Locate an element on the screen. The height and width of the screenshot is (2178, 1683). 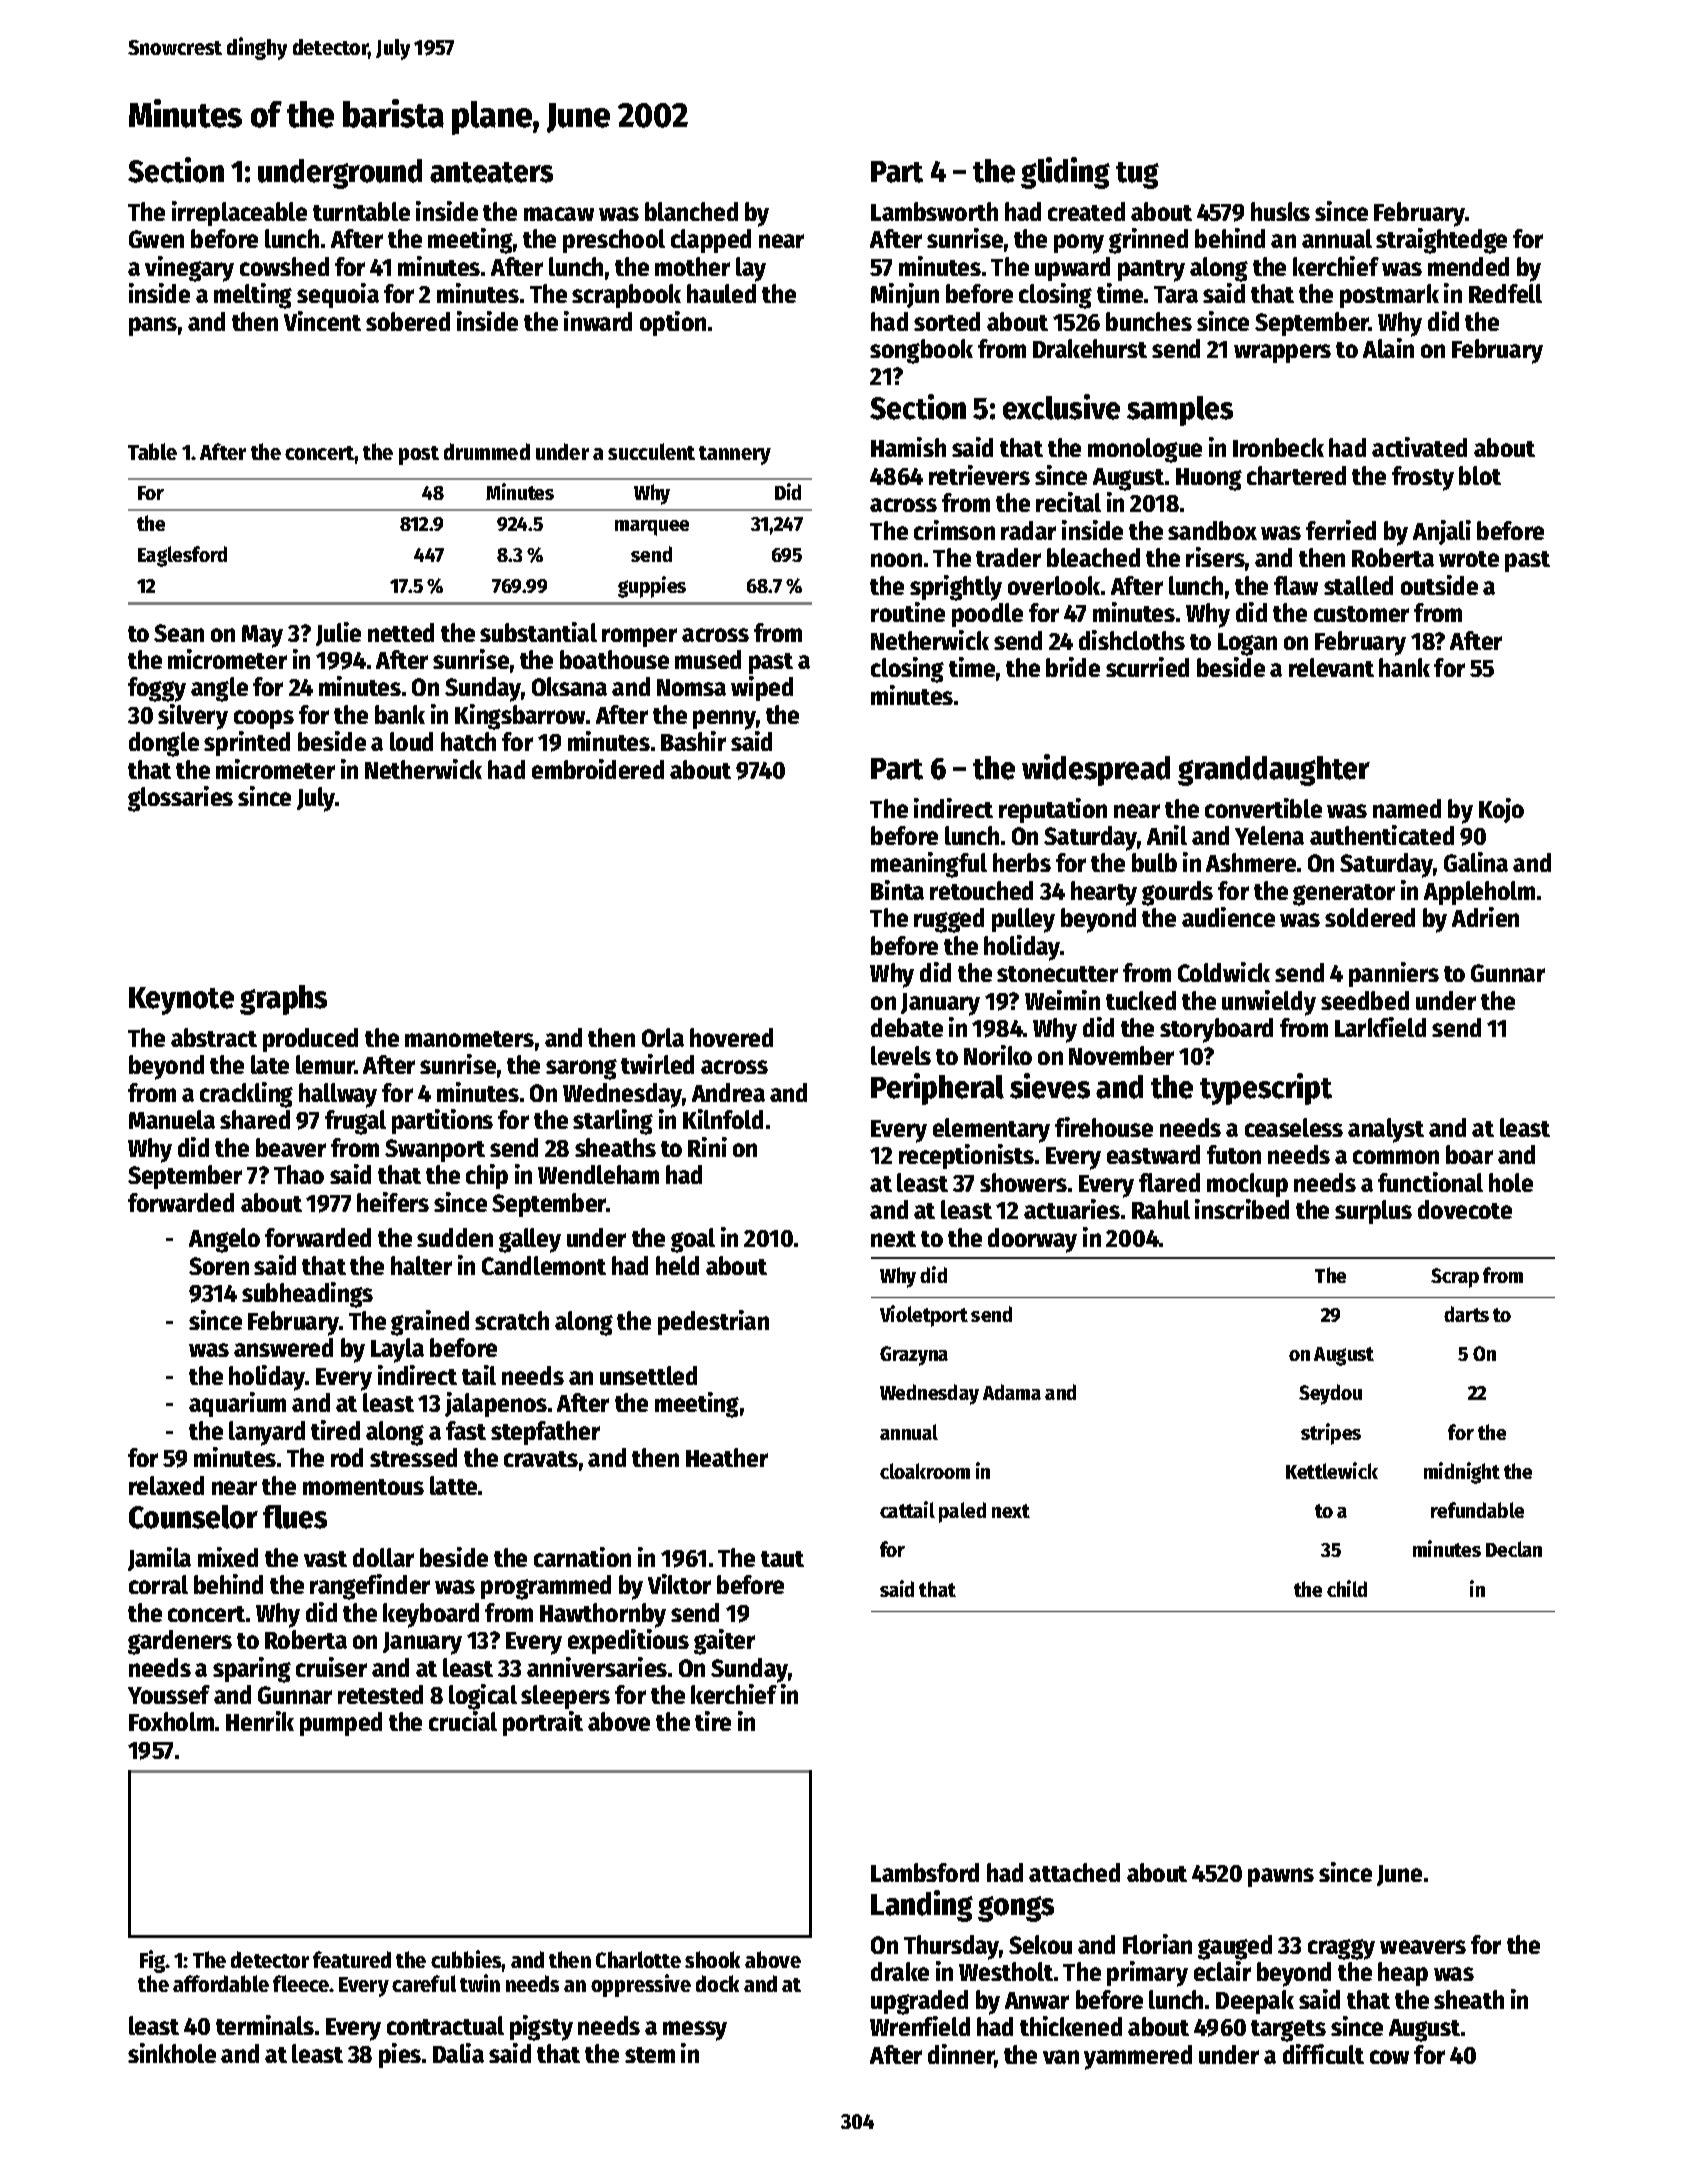
mixed is located at coordinates (228, 1557).
